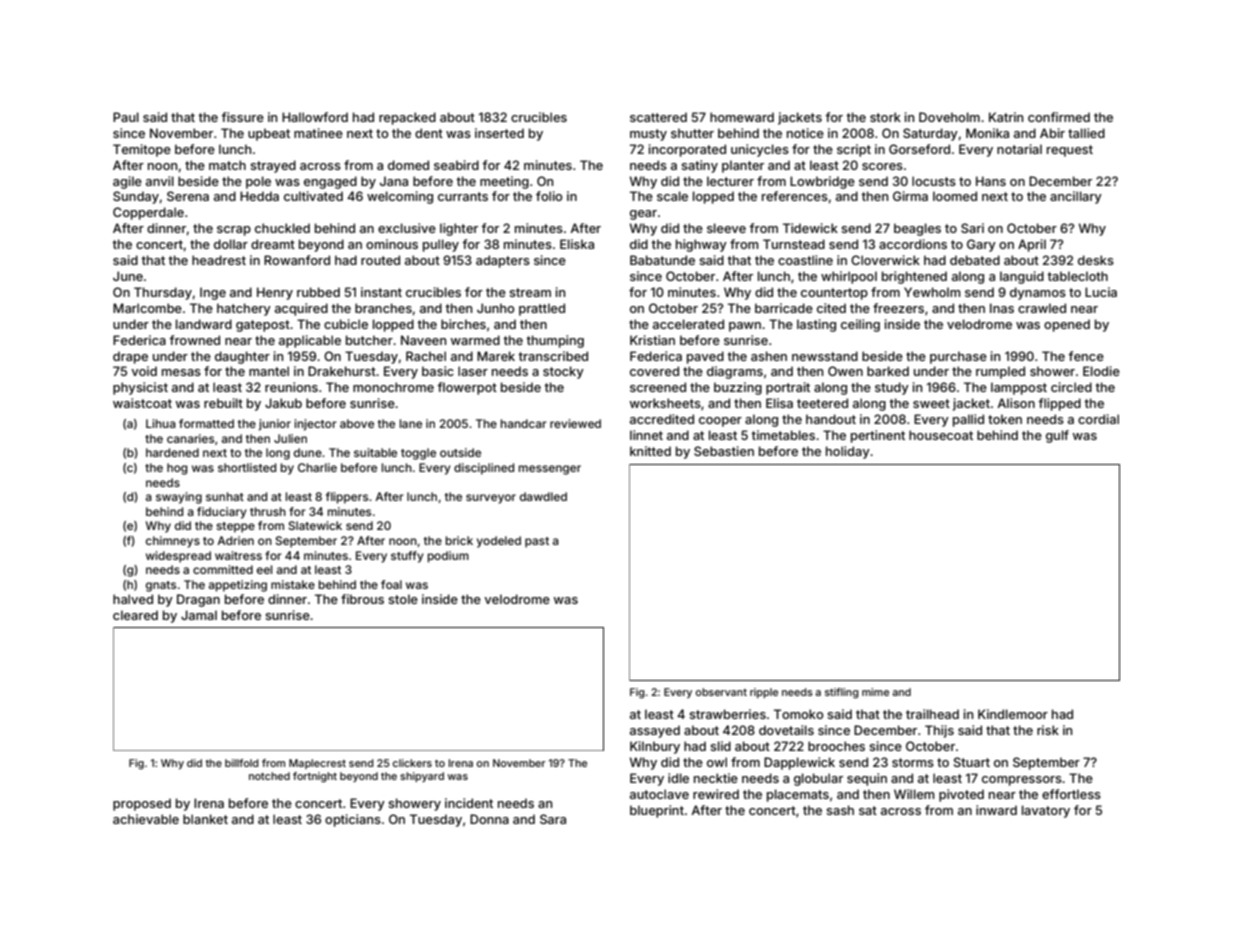 The image size is (1233, 952). Describe the element at coordinates (875, 692) in the screenshot. I see `mime` at that location.
